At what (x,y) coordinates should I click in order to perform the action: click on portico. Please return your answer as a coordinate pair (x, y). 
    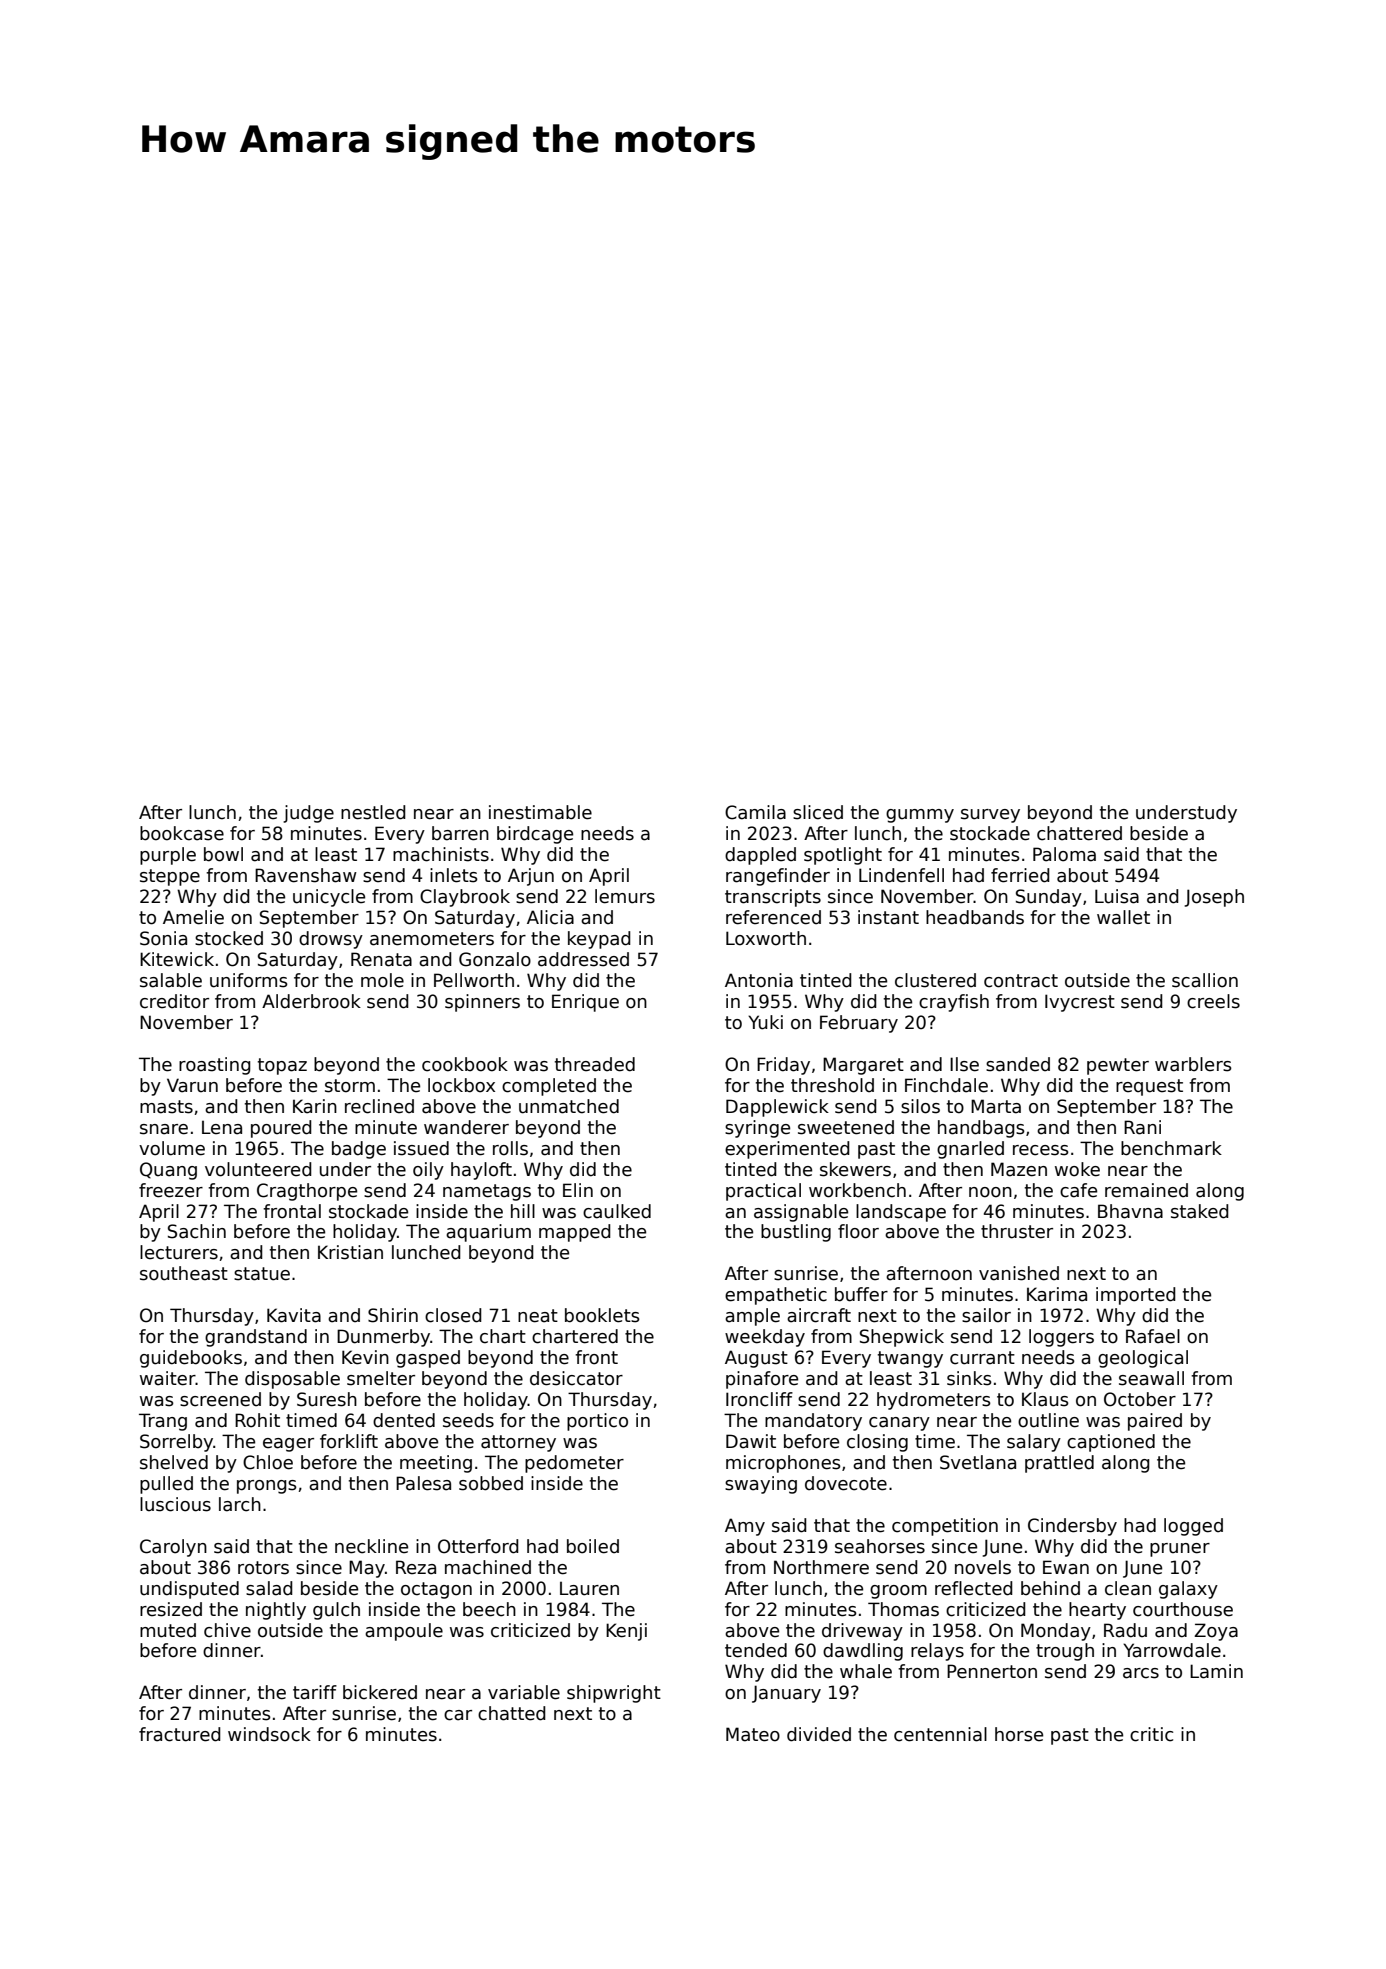
    Looking at the image, I should click on (597, 1422).
